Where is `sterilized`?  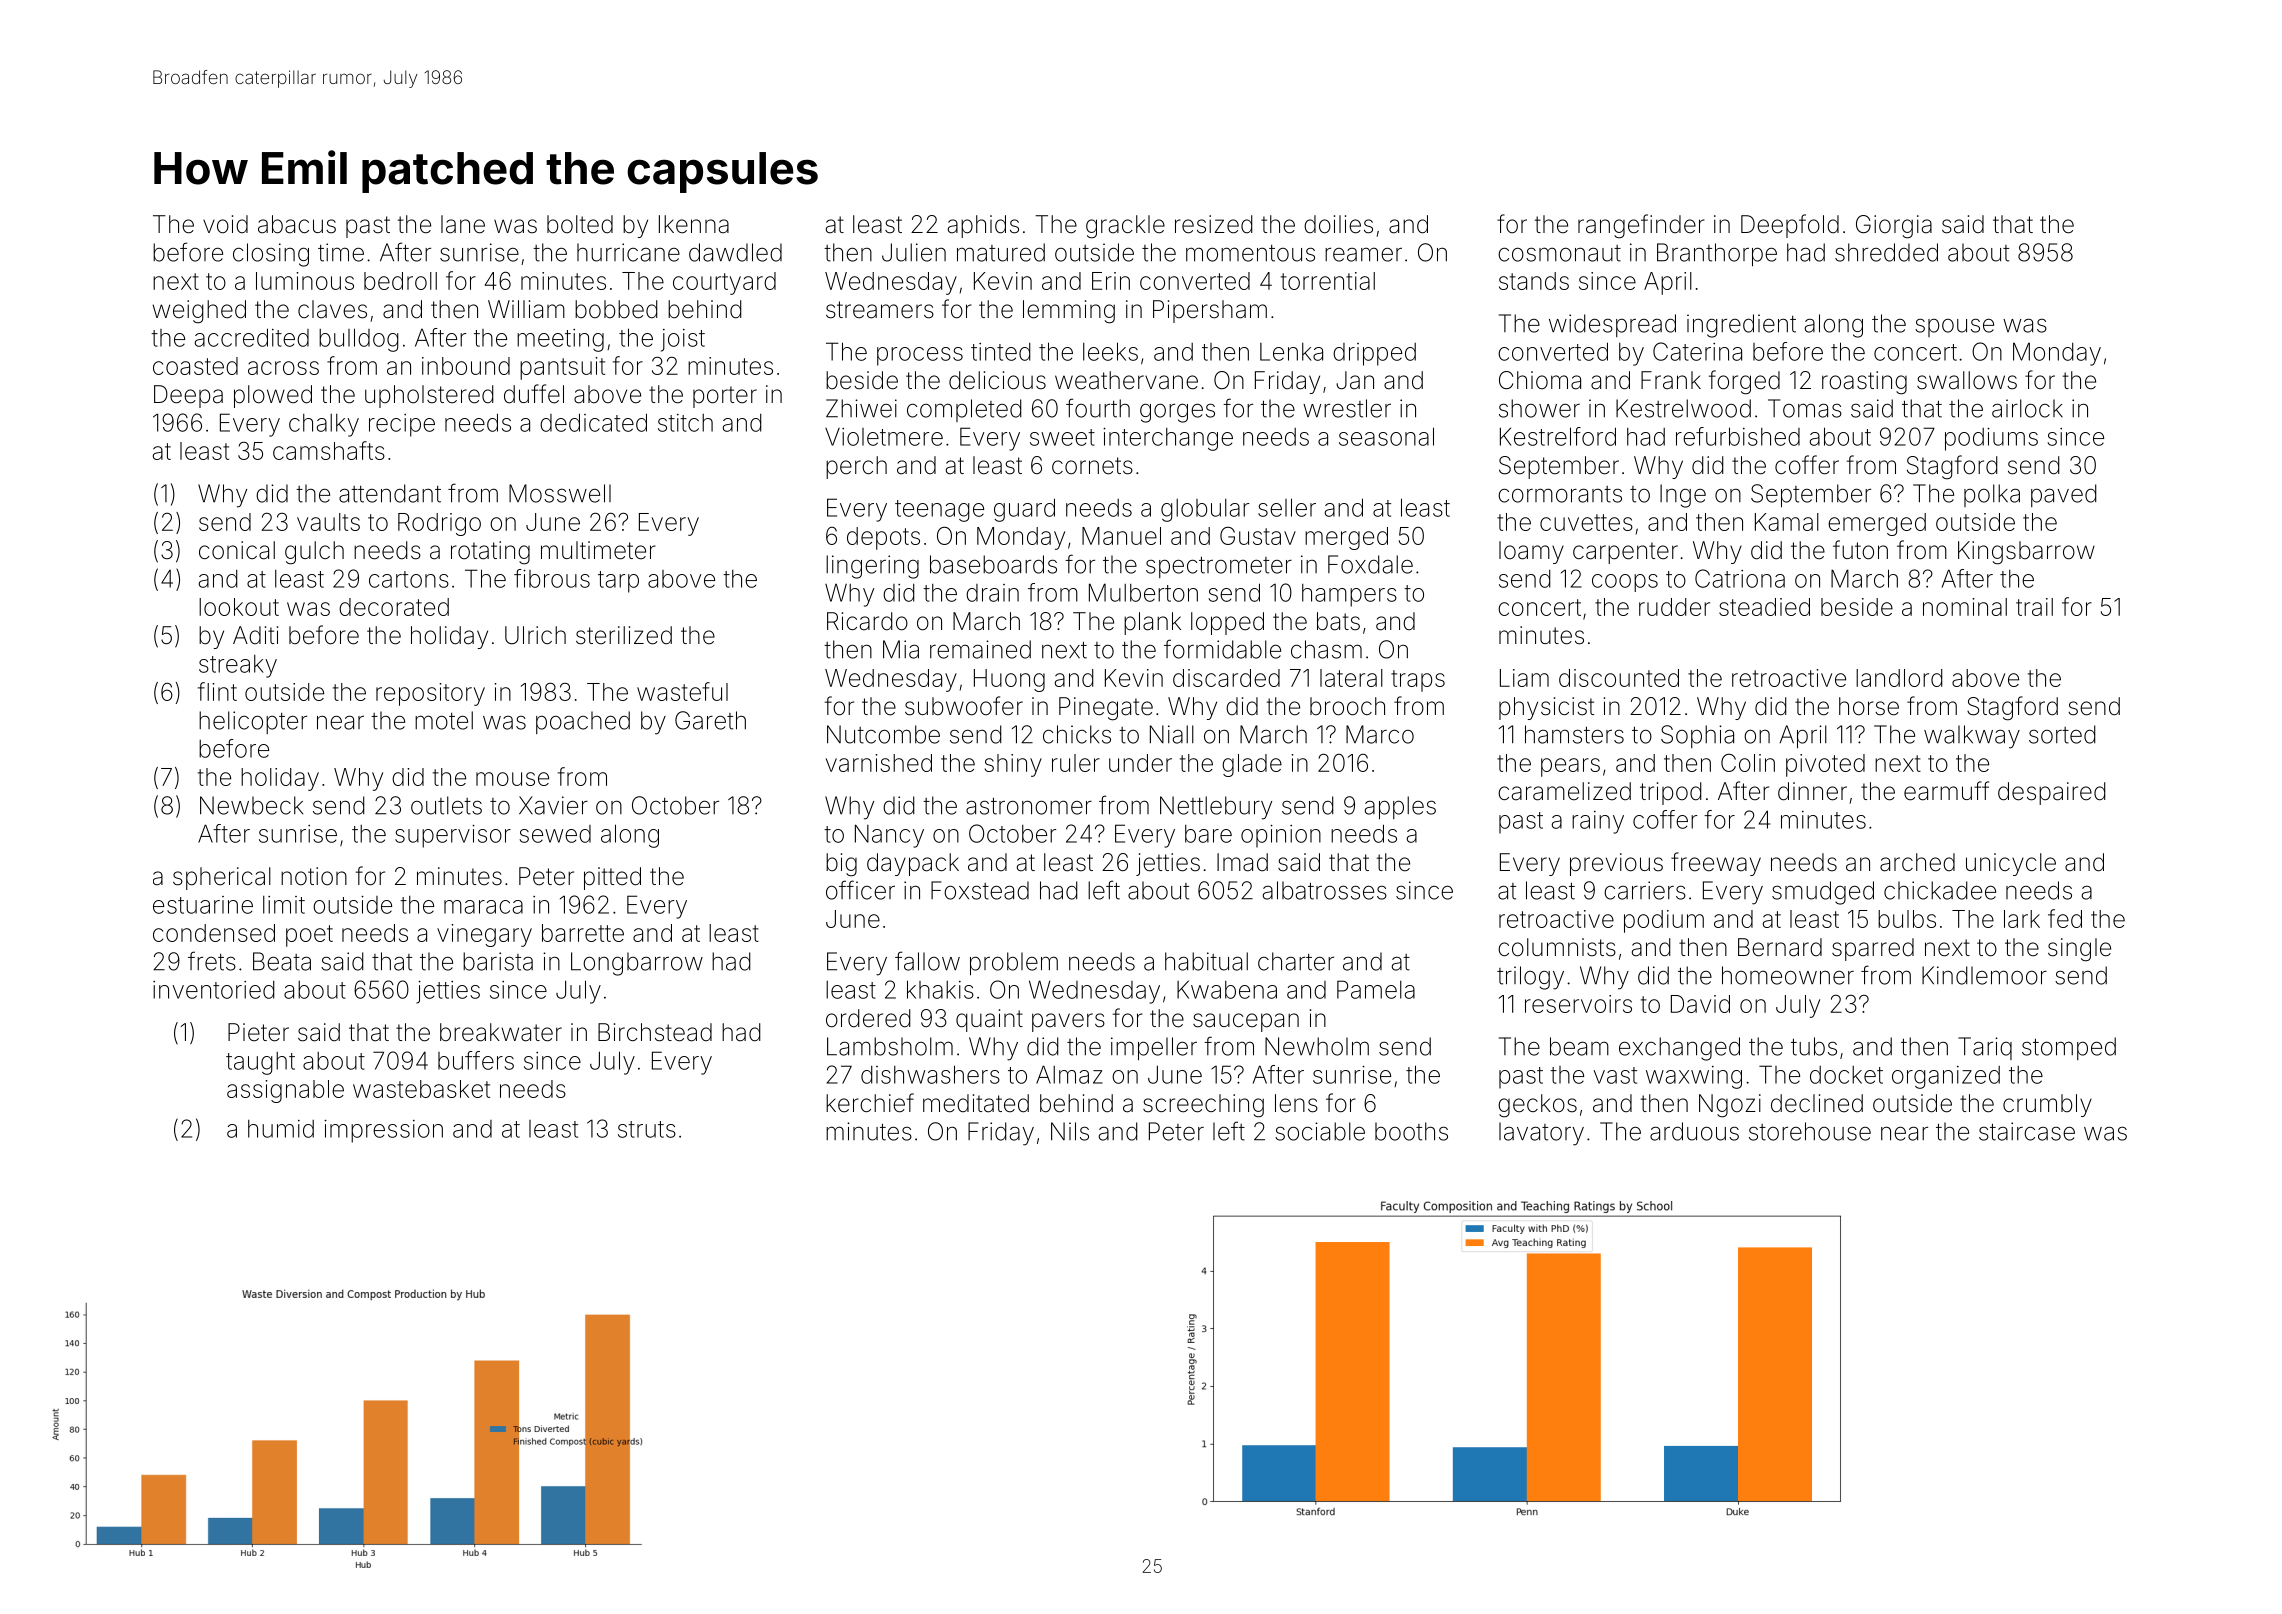 sterilized is located at coordinates (624, 635).
